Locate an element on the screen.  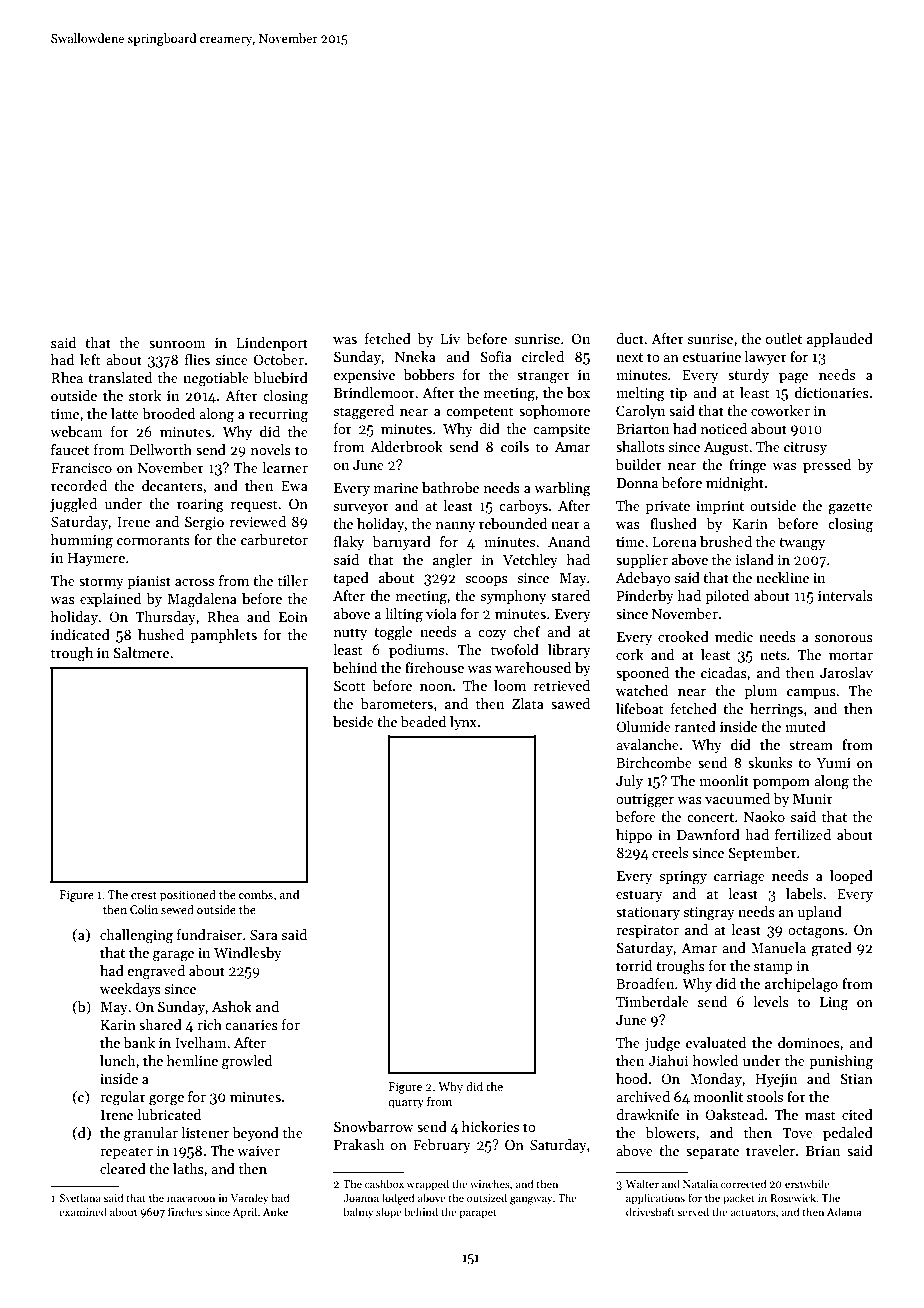
Walter is located at coordinates (642, 1183).
